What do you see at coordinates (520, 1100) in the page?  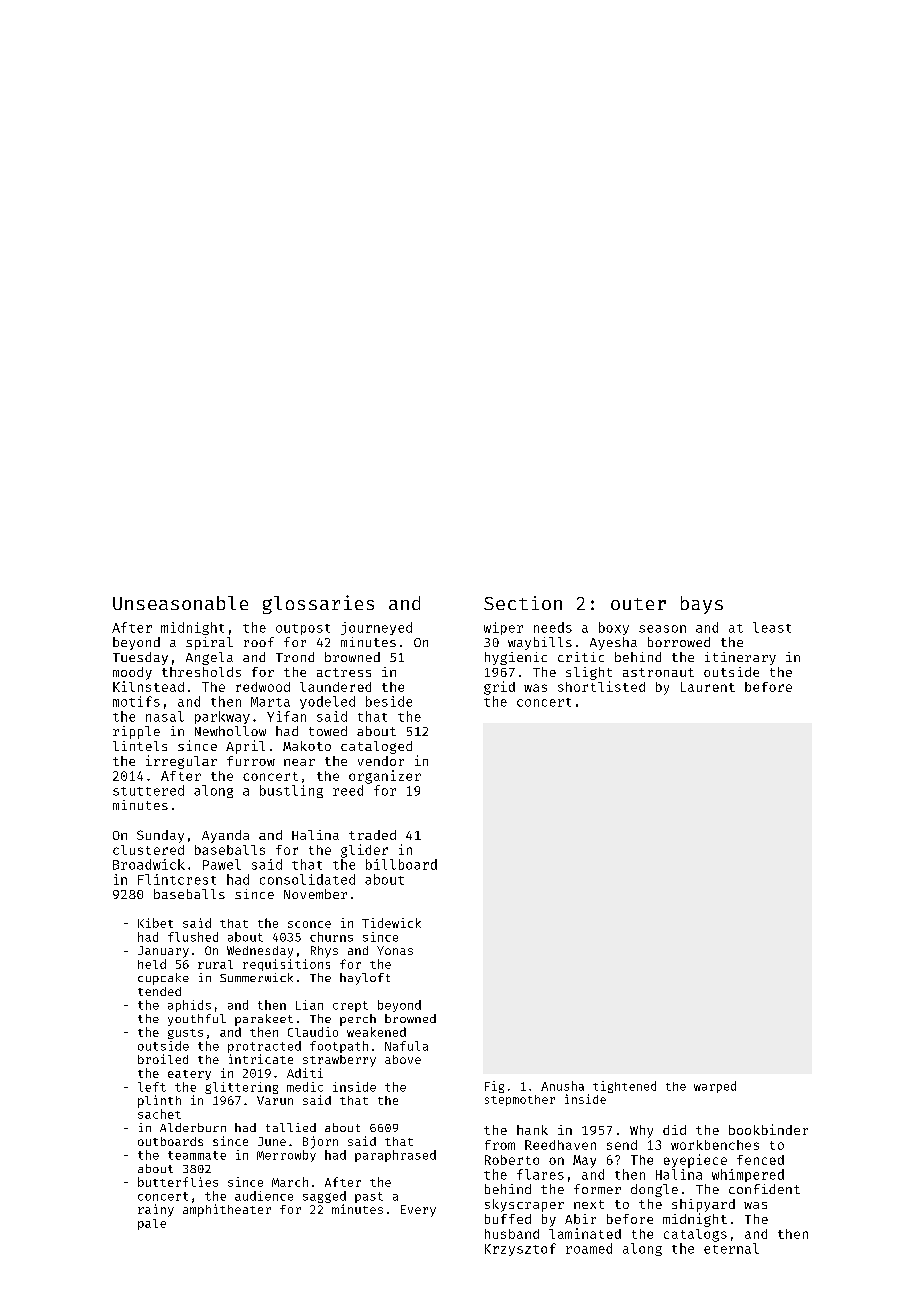 I see `stepmother` at bounding box center [520, 1100].
